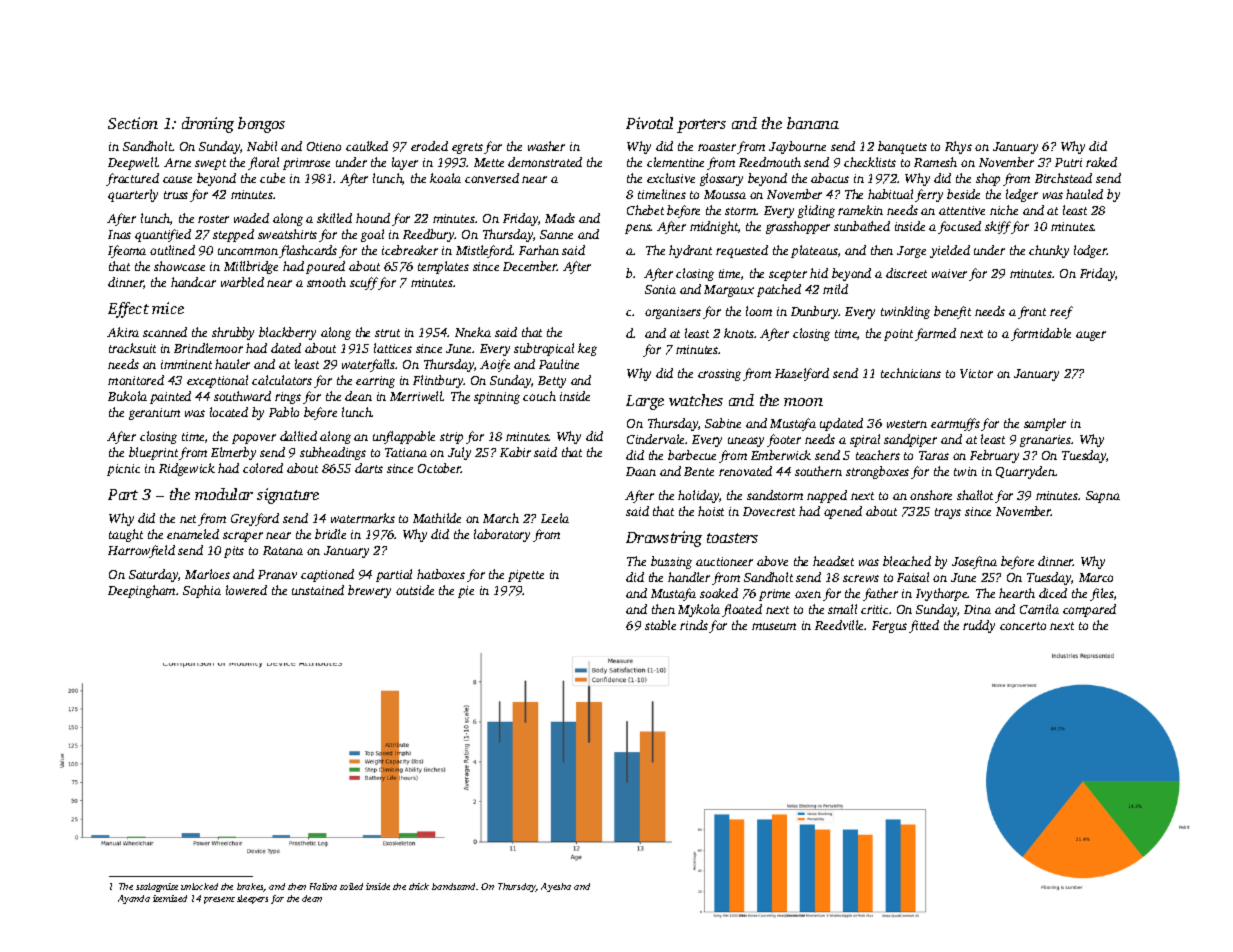 The width and height of the image is (1233, 952). What do you see at coordinates (1101, 162) in the image?
I see `raked` at bounding box center [1101, 162].
